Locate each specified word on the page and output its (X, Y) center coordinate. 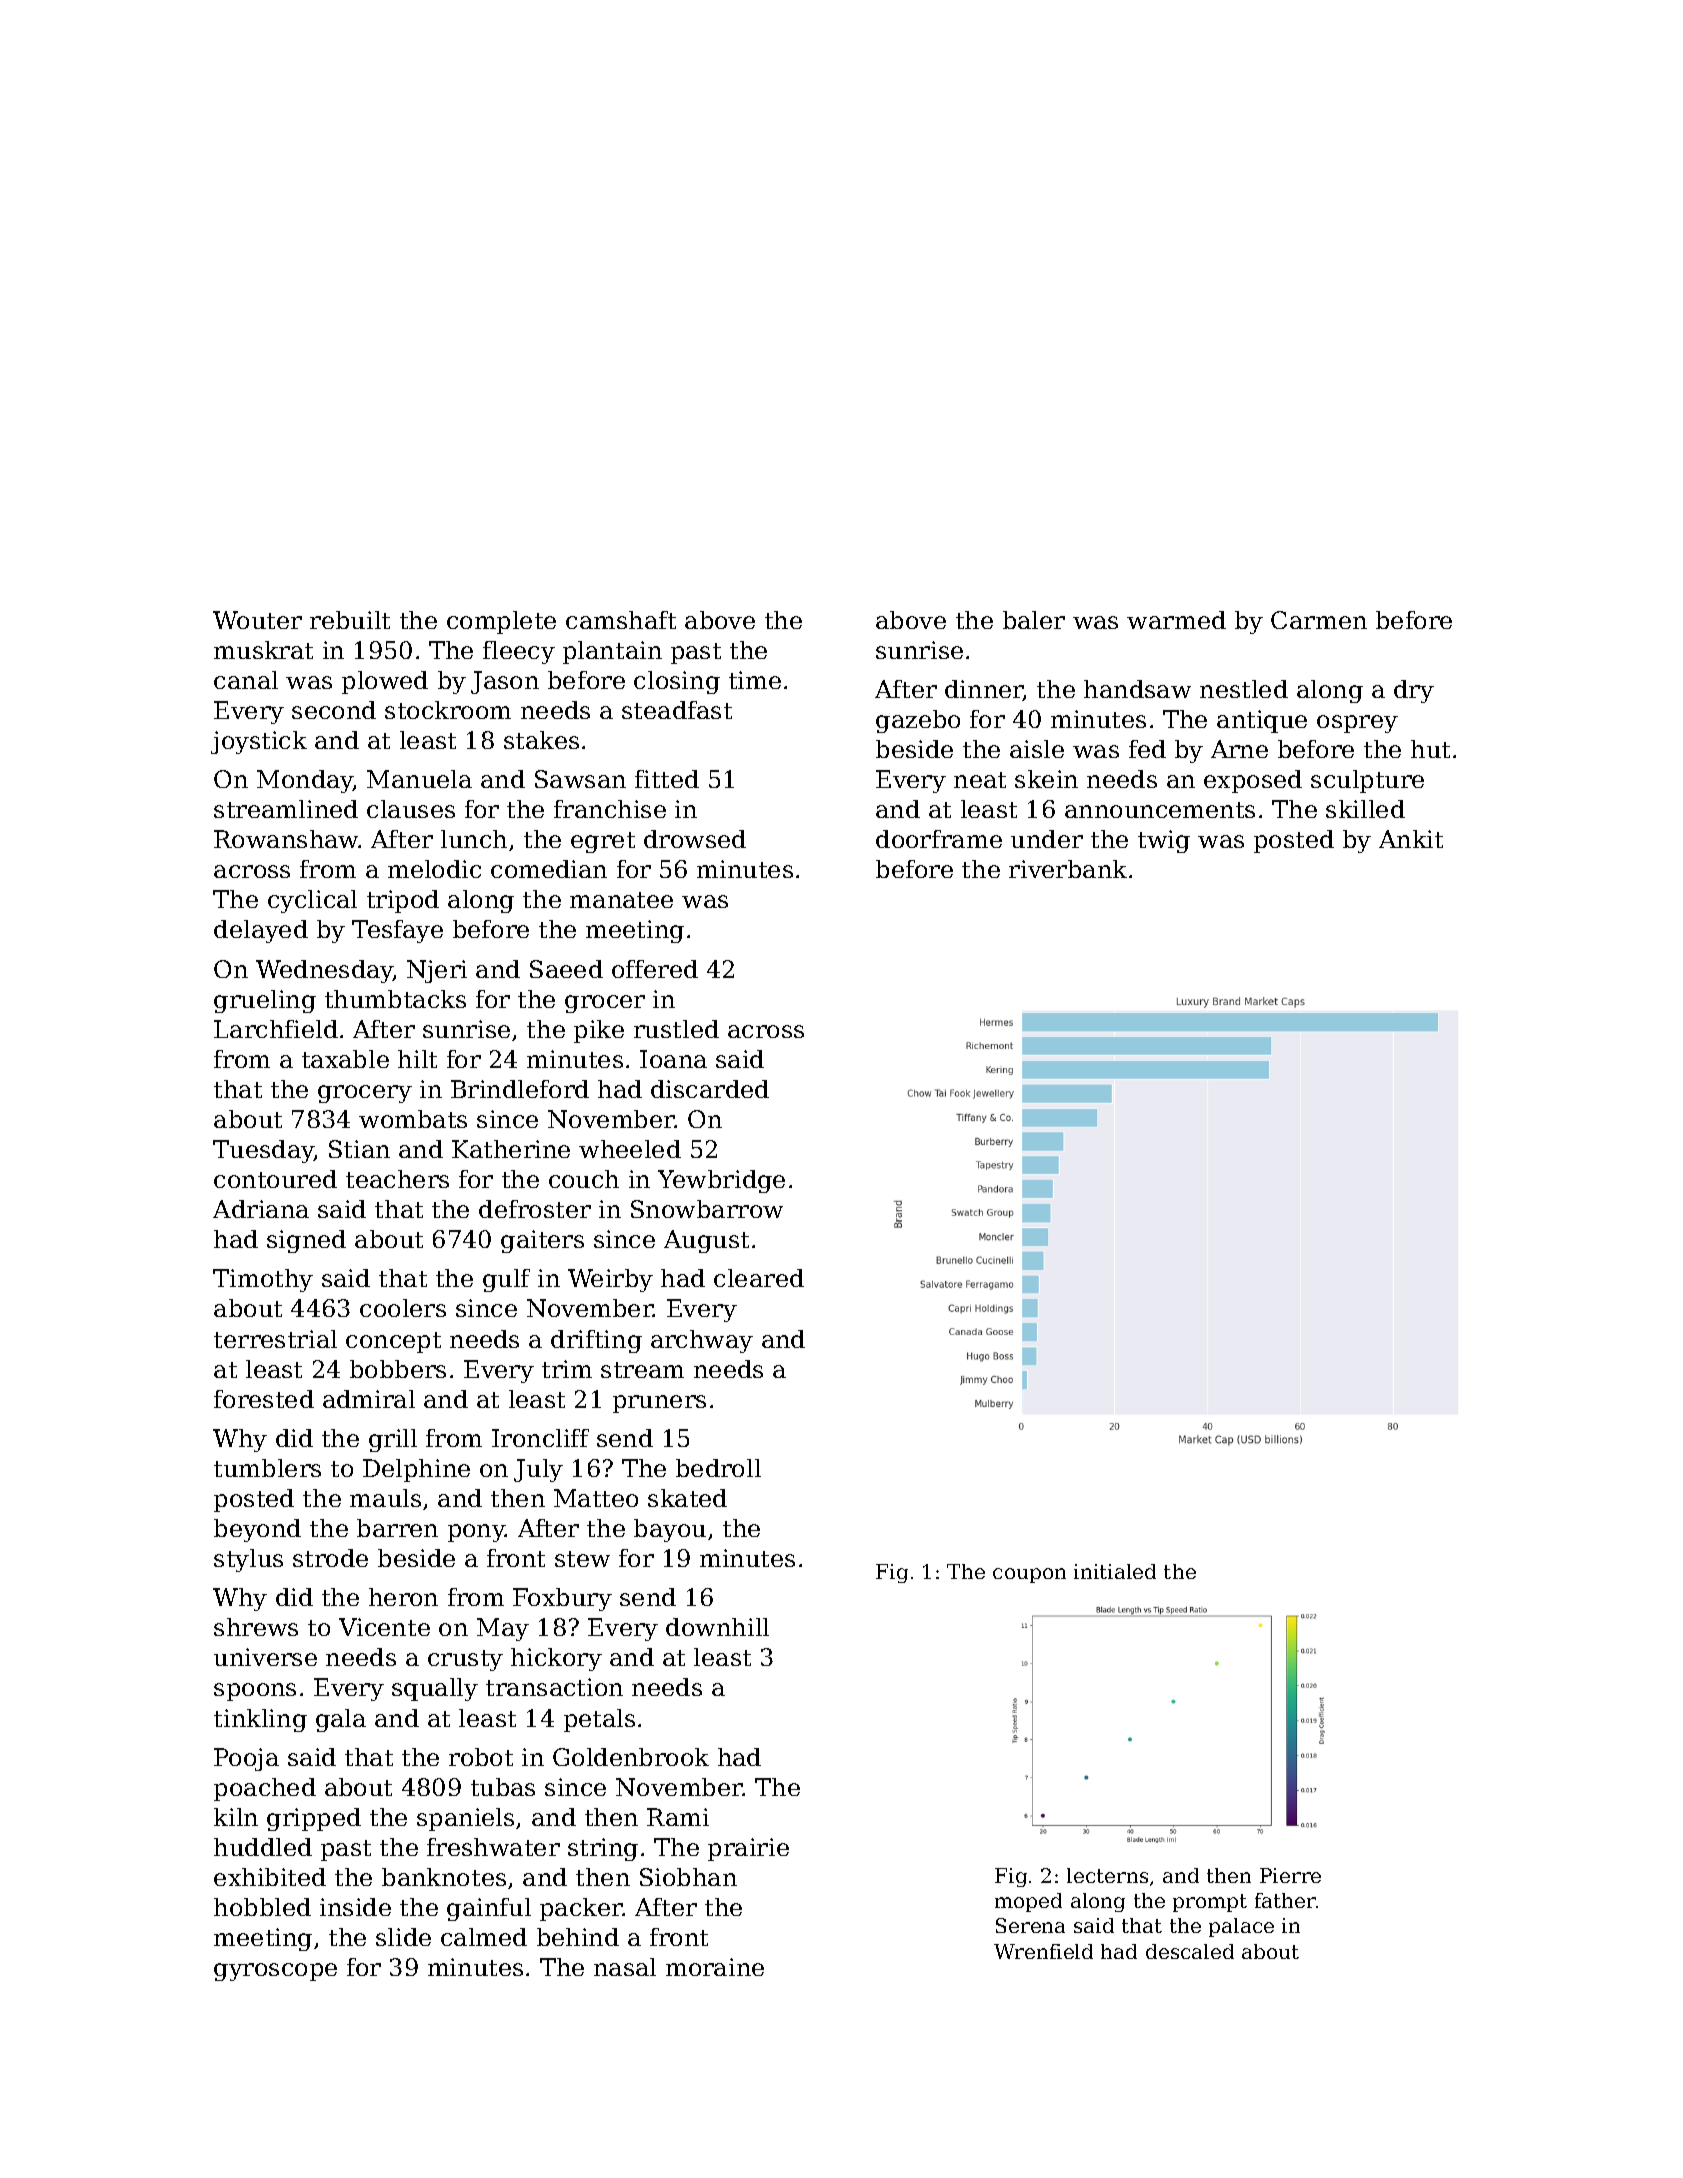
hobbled (262, 1907)
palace (1241, 1927)
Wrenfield (1043, 1951)
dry (1414, 691)
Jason (505, 682)
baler (1034, 620)
